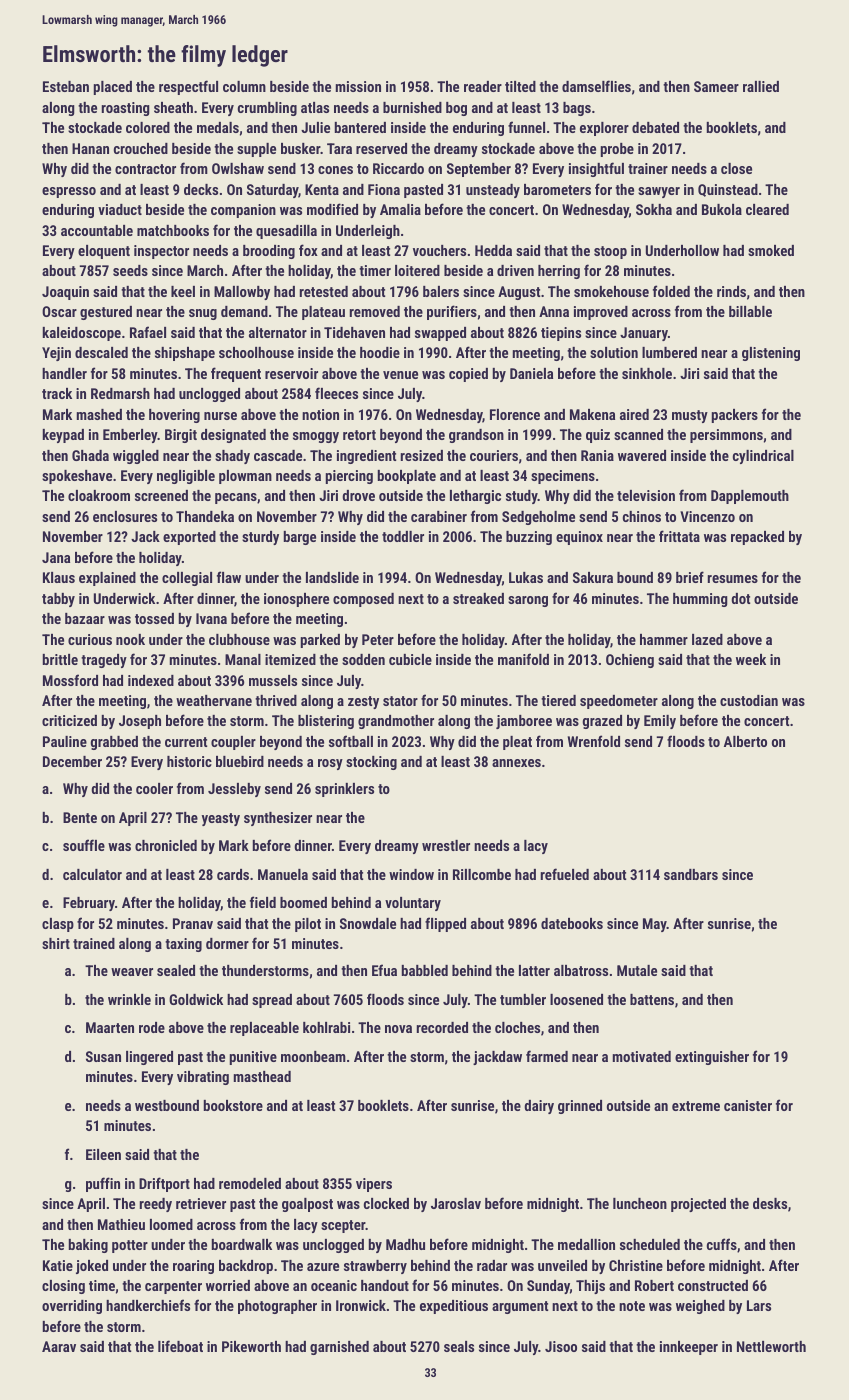  Describe the element at coordinates (597, 455) in the page. I see `Rania` at that location.
